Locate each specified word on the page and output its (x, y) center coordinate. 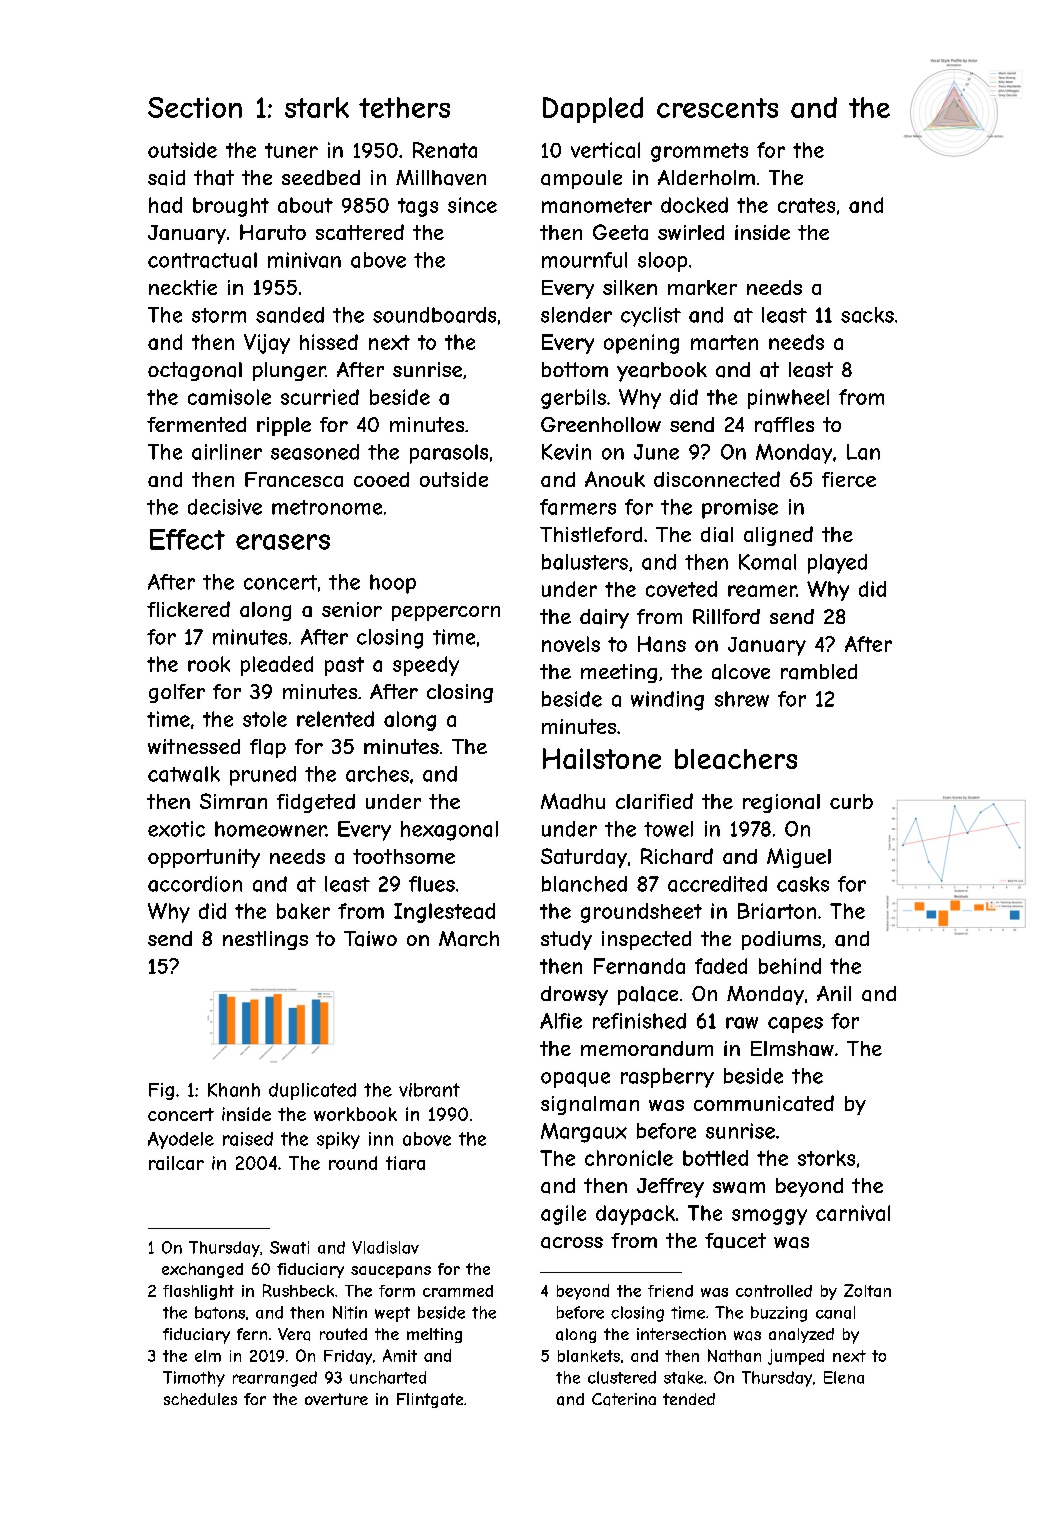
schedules (200, 1399)
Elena (844, 1377)
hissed (329, 342)
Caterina (624, 1399)
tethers (404, 107)
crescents (717, 108)
